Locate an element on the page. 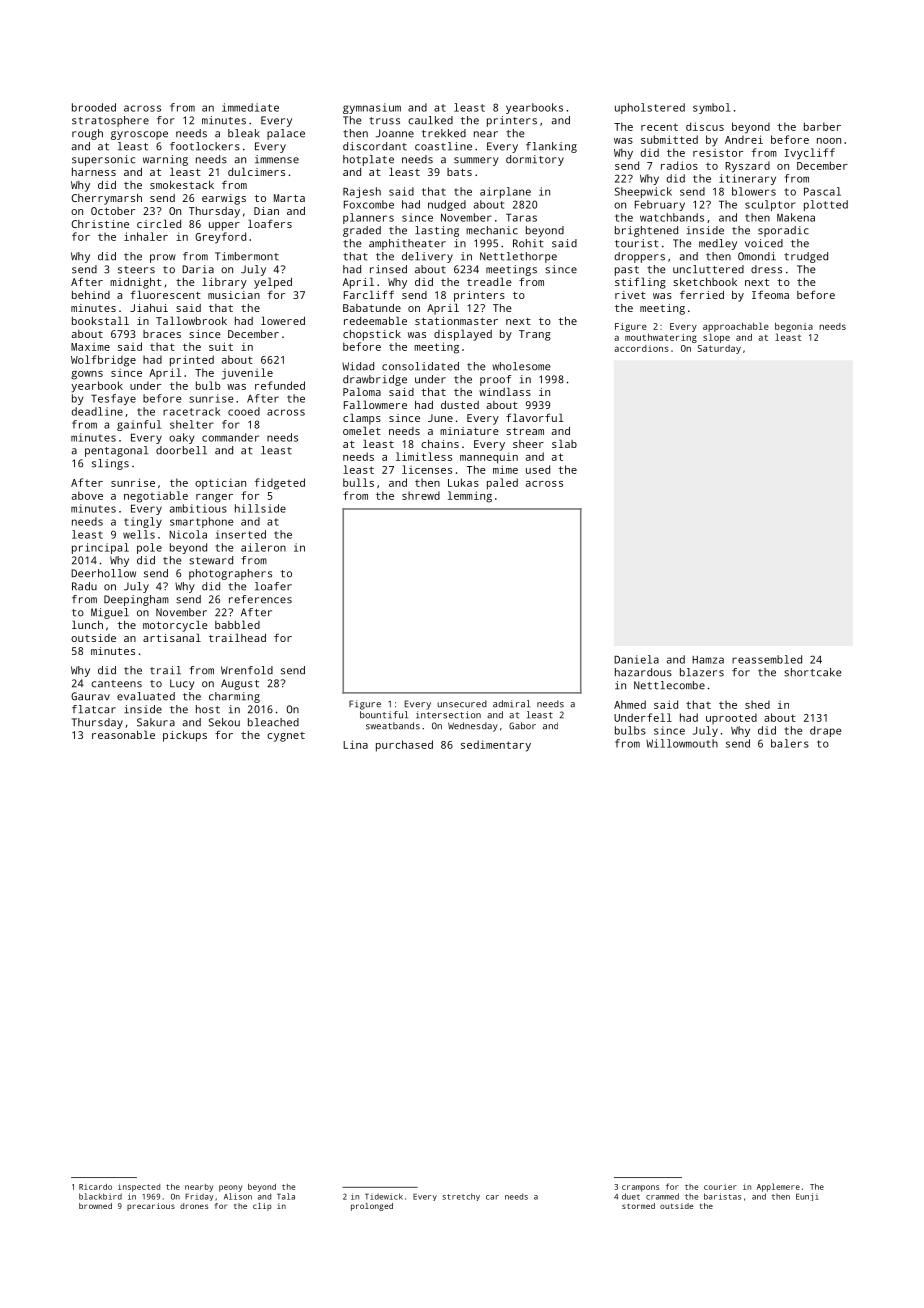 Image resolution: width=924 pixels, height=1308 pixels. Dian is located at coordinates (266, 211).
